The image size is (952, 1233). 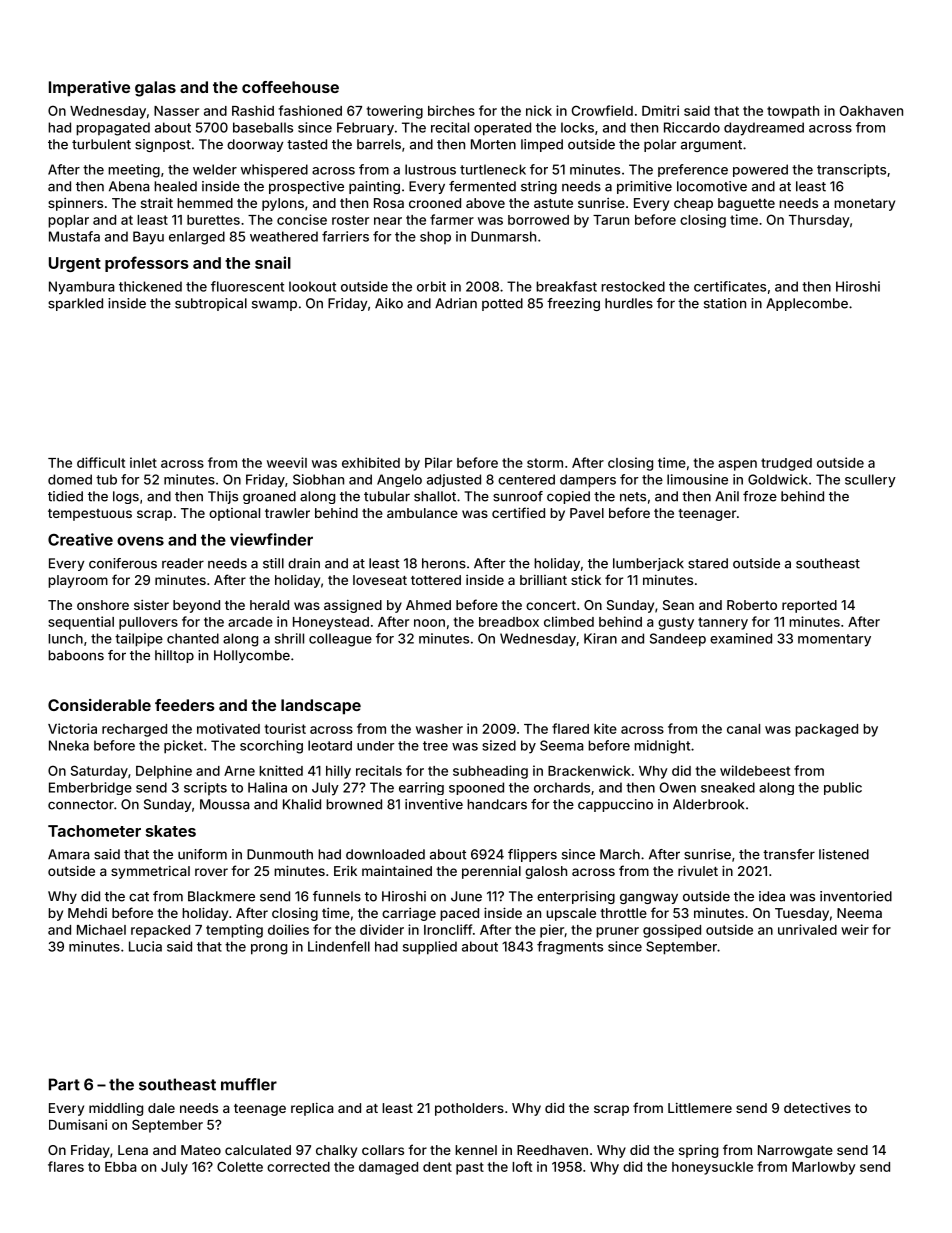 I want to click on Oakhaven, so click(x=871, y=110).
